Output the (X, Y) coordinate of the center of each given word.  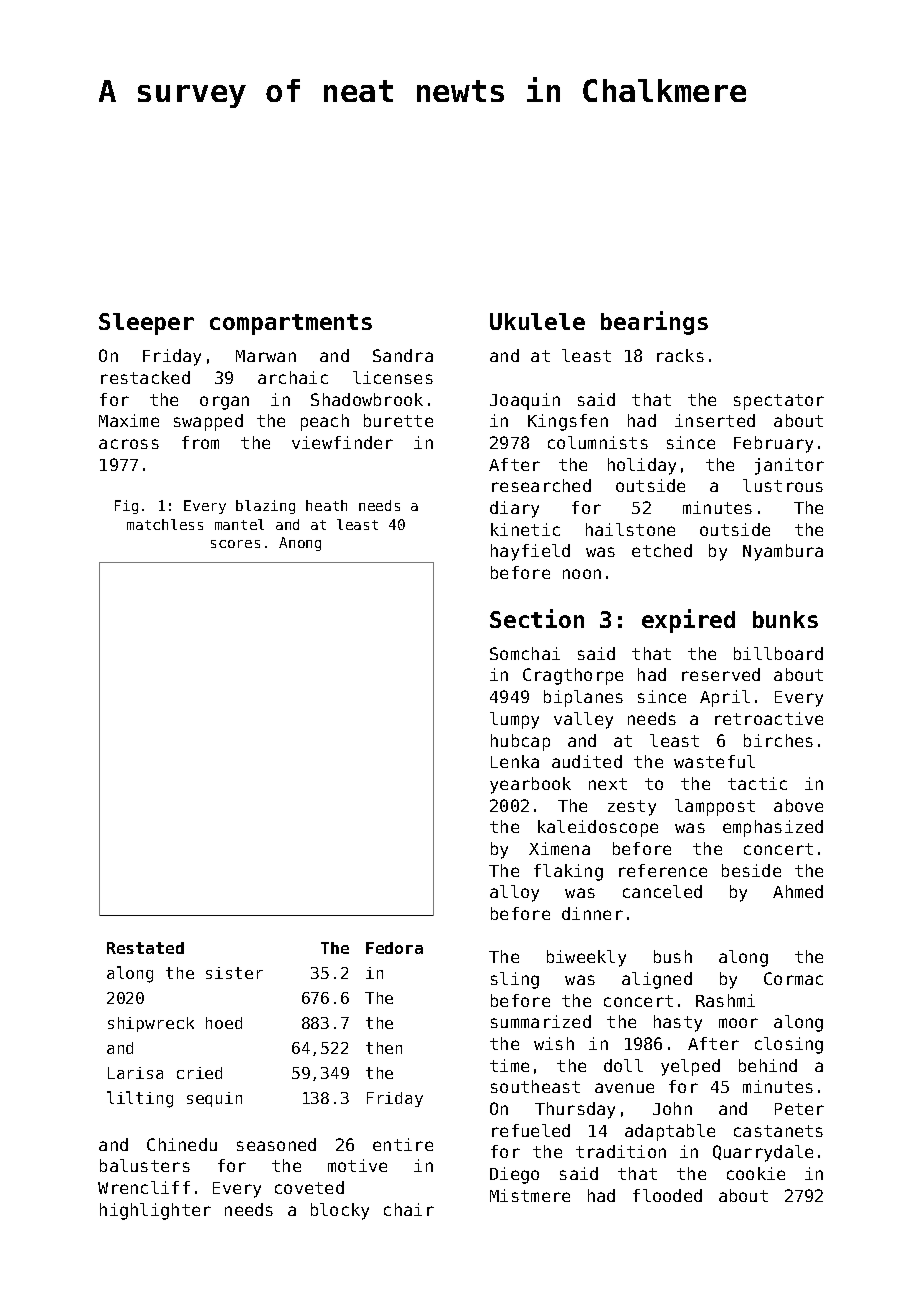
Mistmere (530, 1195)
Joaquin (525, 401)
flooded (667, 1195)
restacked (145, 377)
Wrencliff (144, 1187)
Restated (145, 948)
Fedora (394, 948)
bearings (654, 323)
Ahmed (798, 891)
